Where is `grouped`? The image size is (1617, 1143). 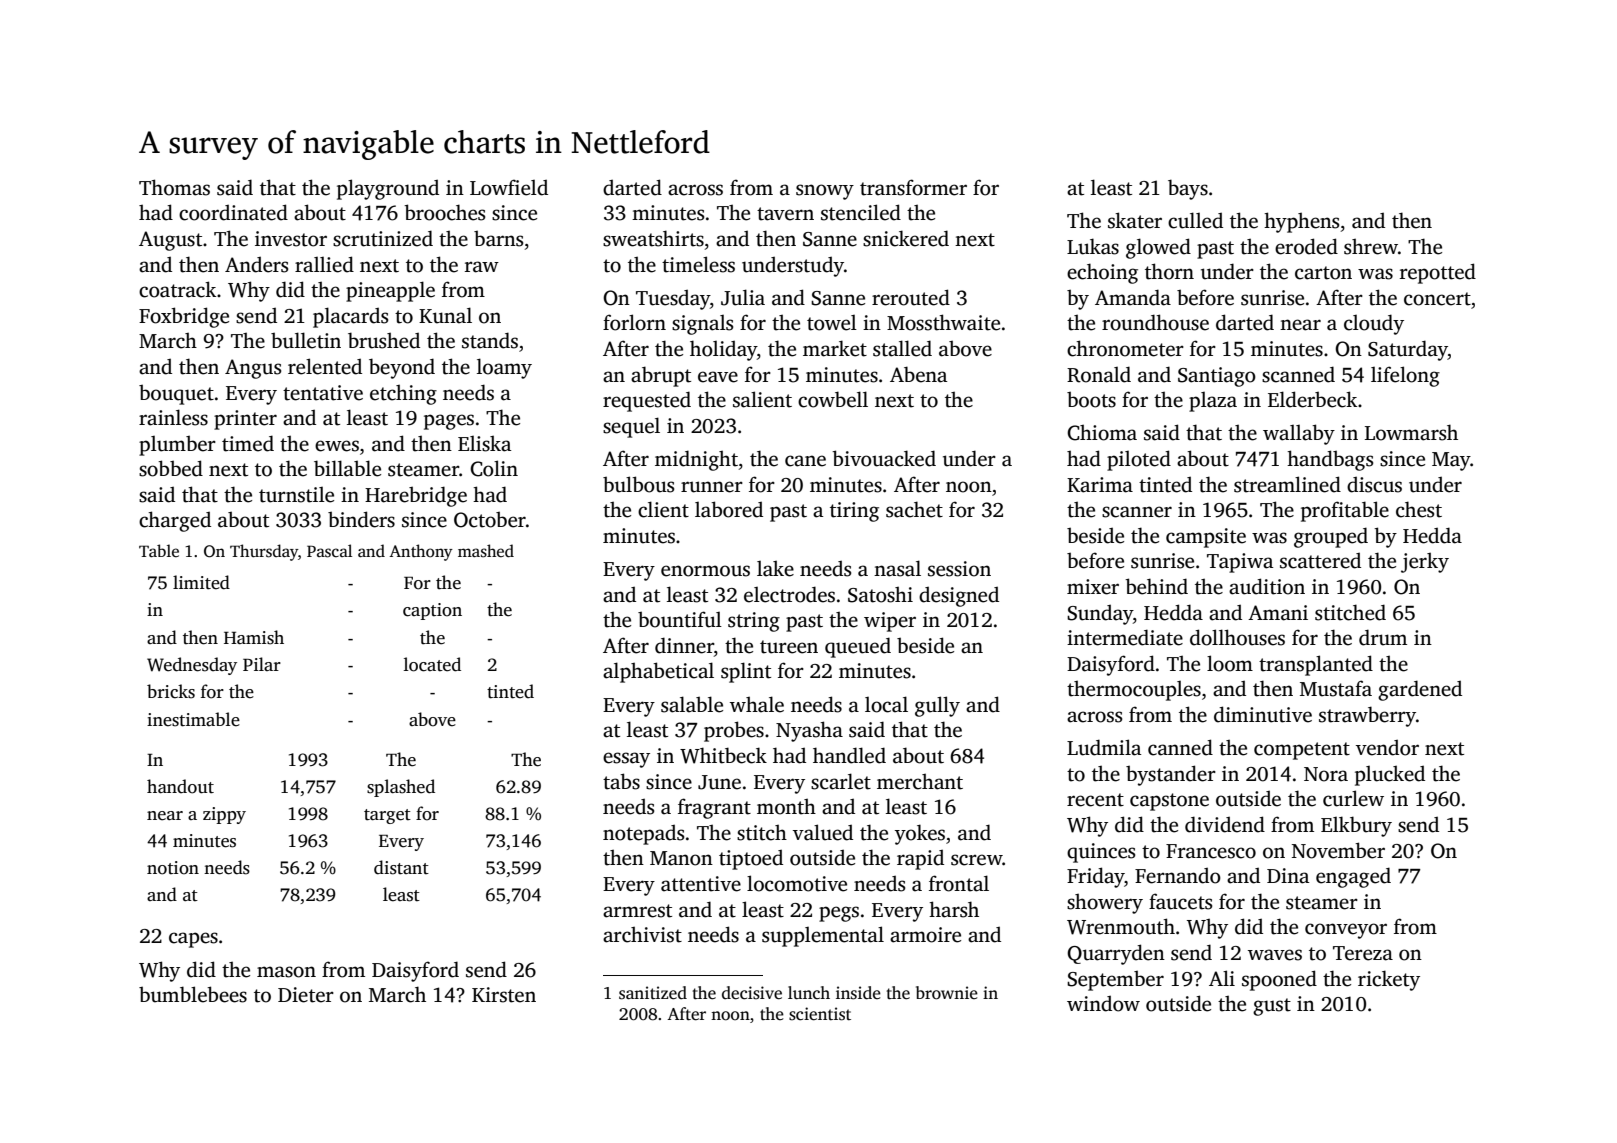
grouped is located at coordinates (1331, 537).
